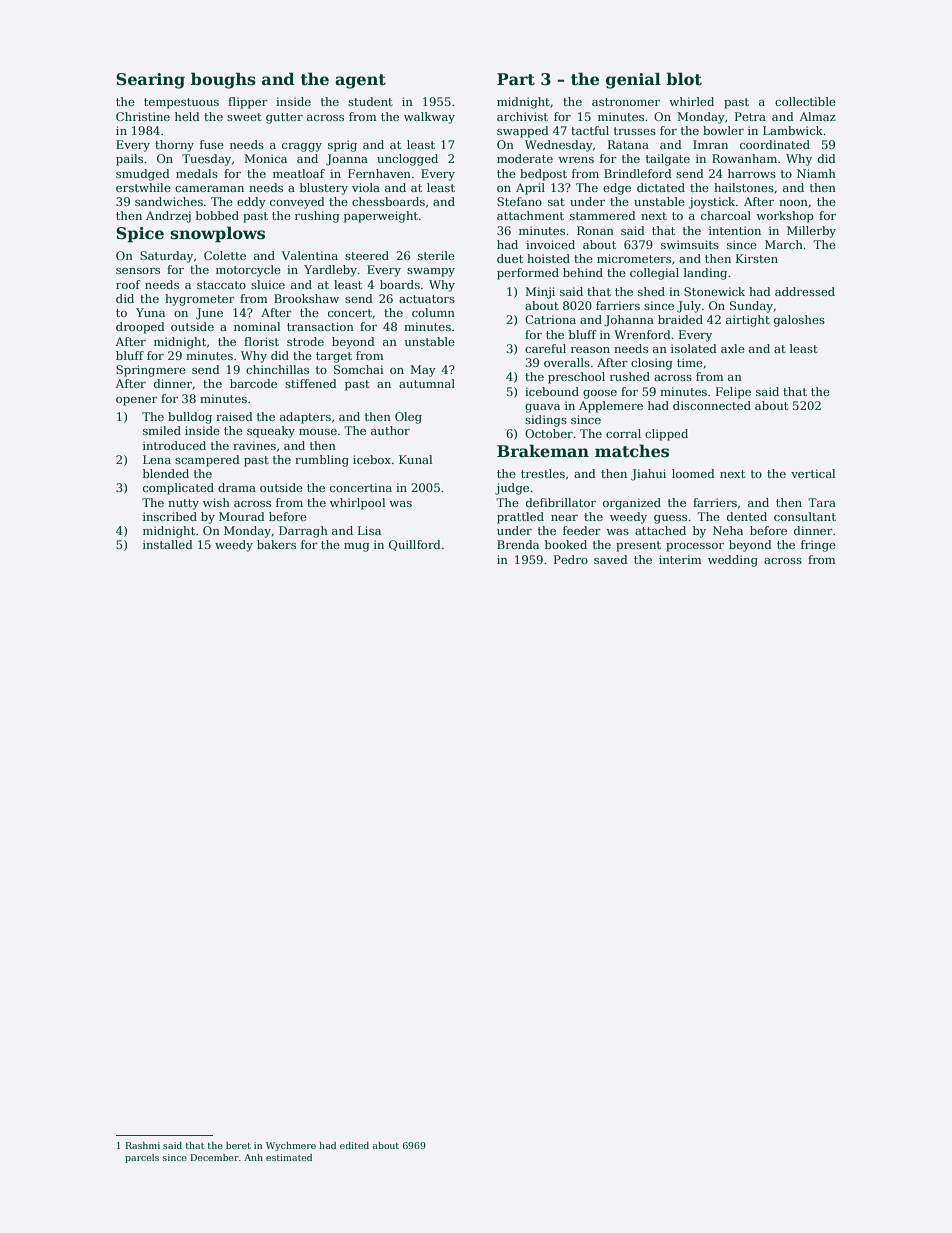 The image size is (952, 1233). What do you see at coordinates (150, 81) in the page?
I see `Searing` at bounding box center [150, 81].
